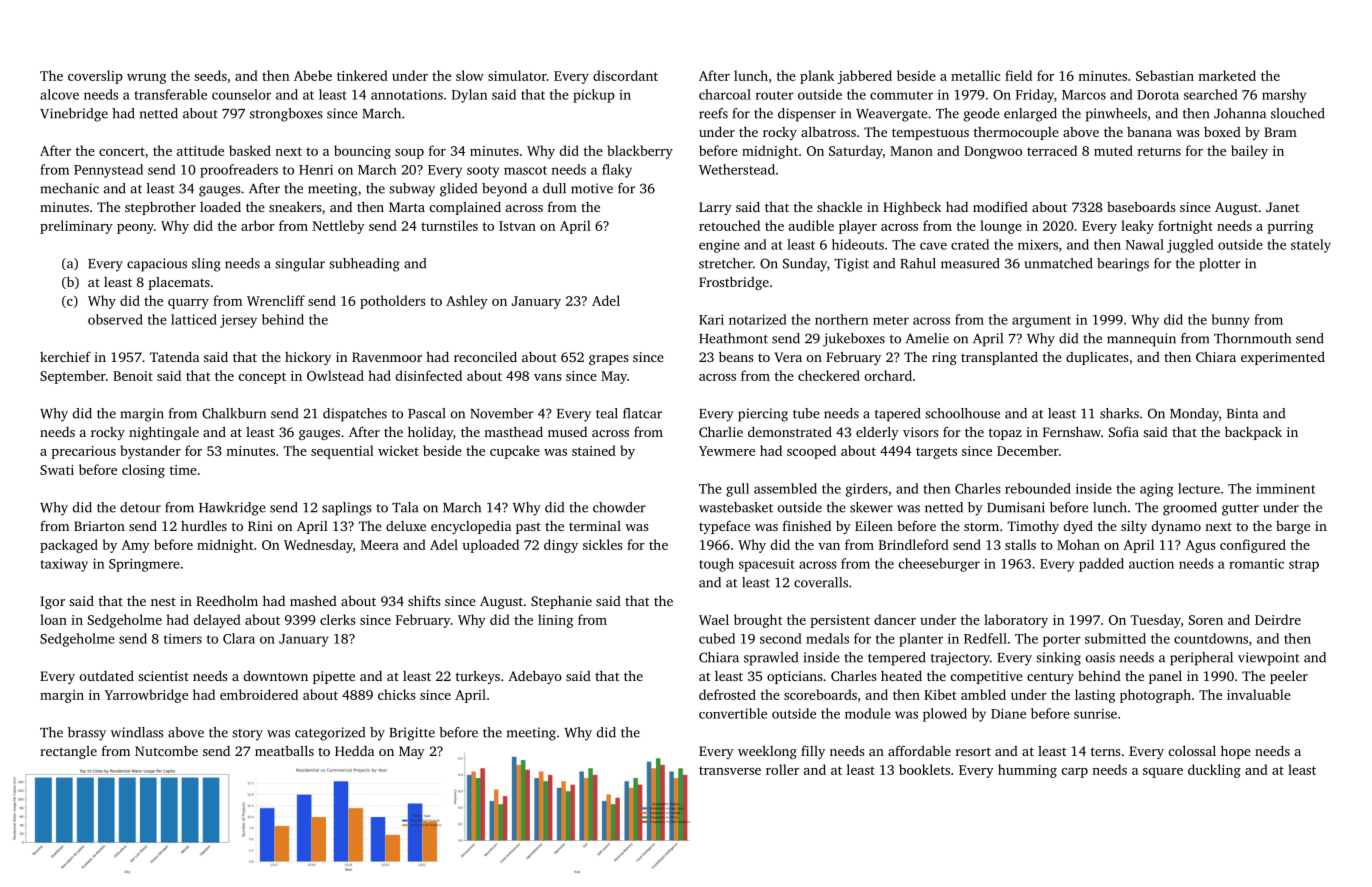 The width and height of the image is (1372, 887). What do you see at coordinates (95, 77) in the image?
I see `coverslip` at bounding box center [95, 77].
